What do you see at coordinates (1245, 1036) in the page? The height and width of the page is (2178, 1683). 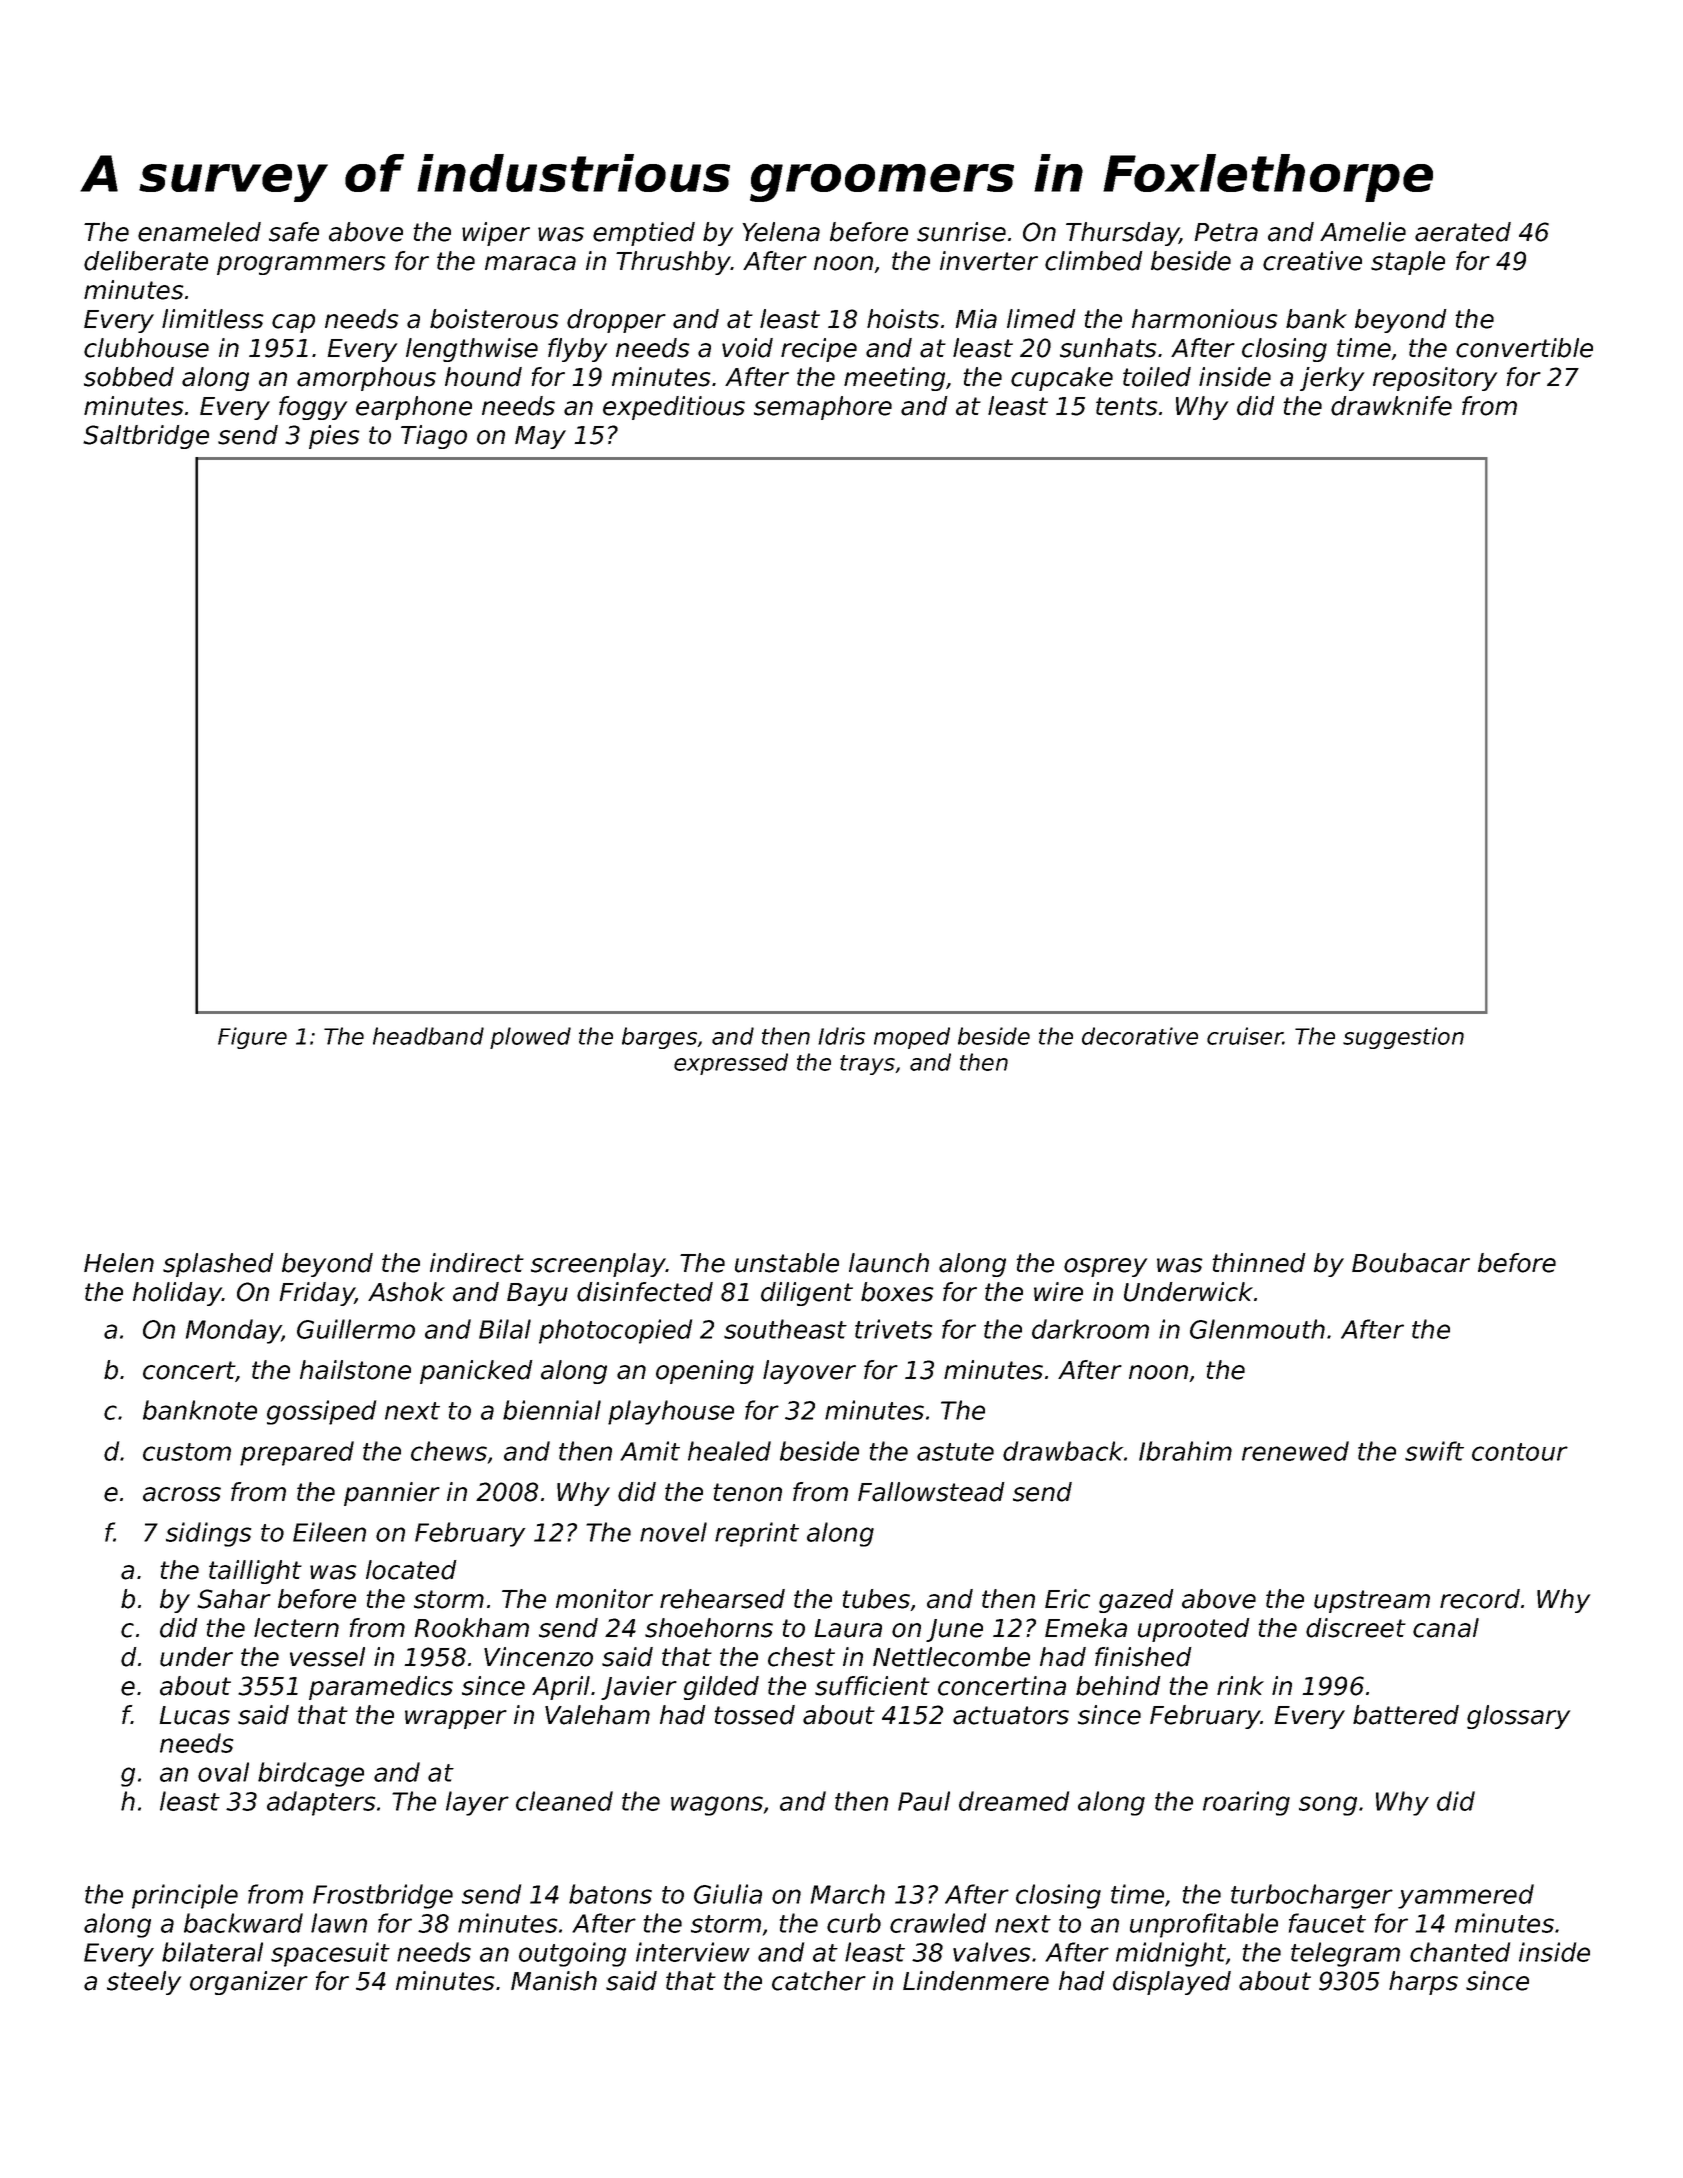 I see `cruiser` at bounding box center [1245, 1036].
